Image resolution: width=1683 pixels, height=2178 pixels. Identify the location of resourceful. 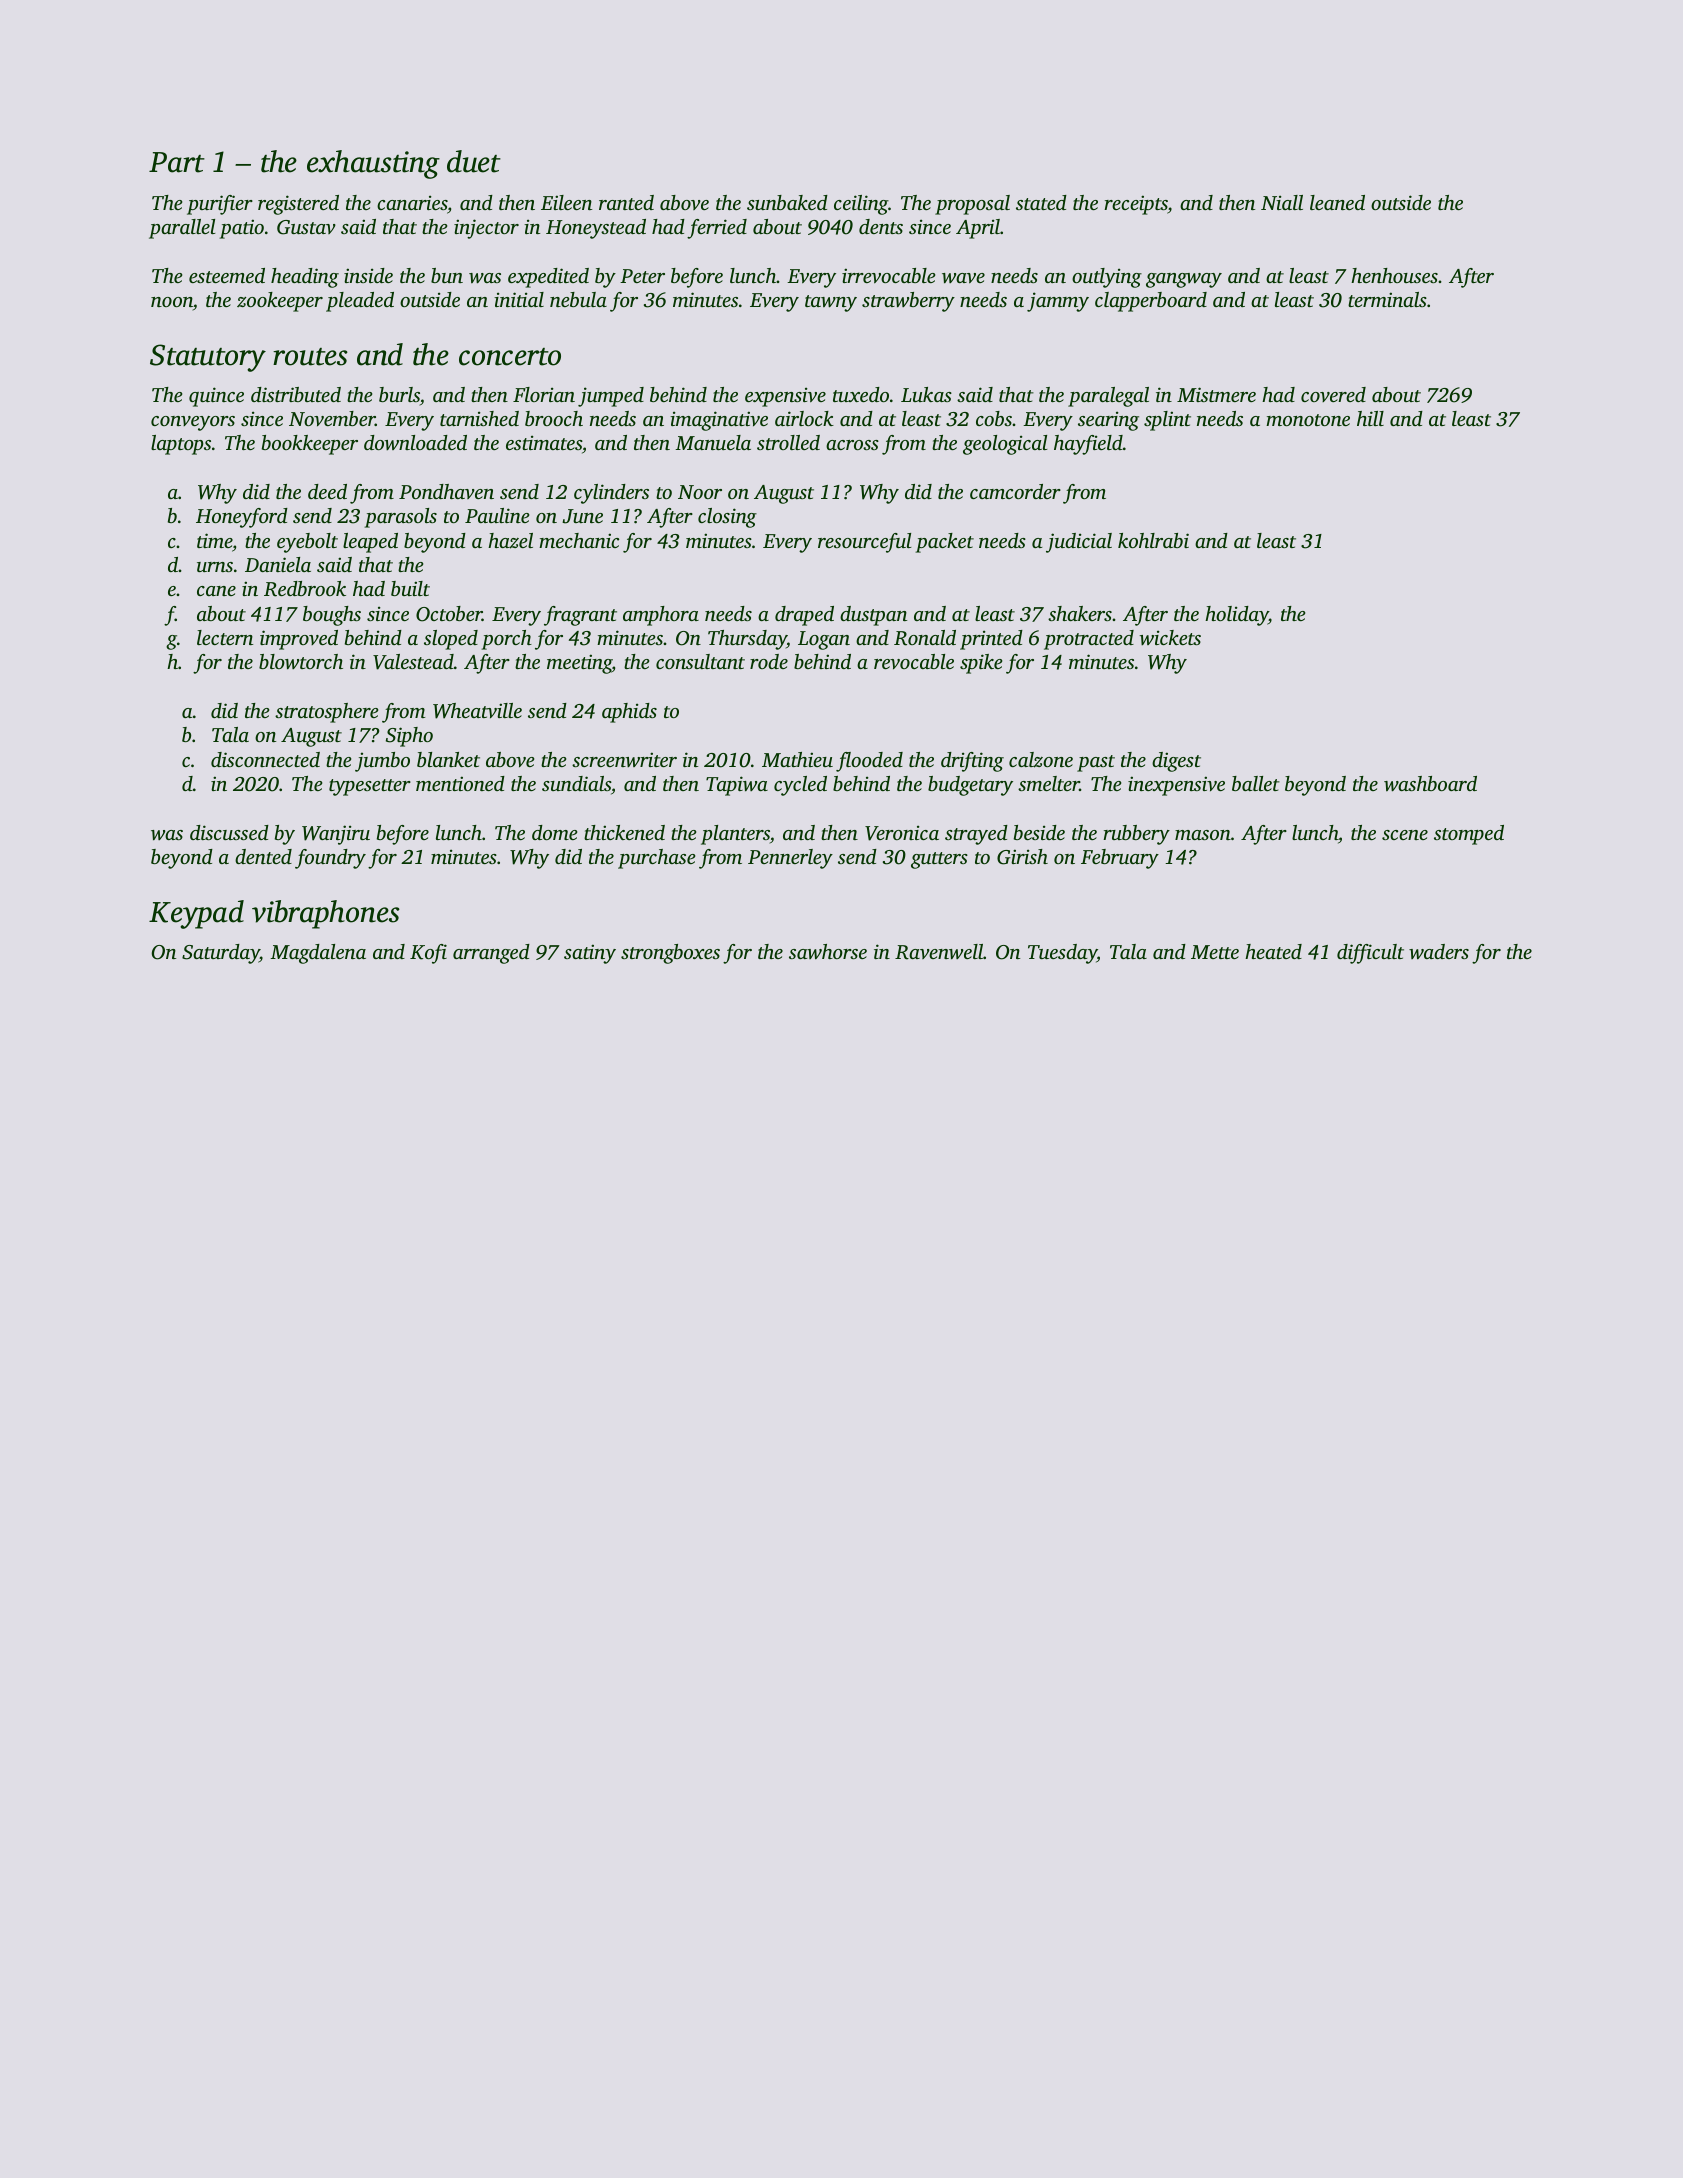
(864, 543).
